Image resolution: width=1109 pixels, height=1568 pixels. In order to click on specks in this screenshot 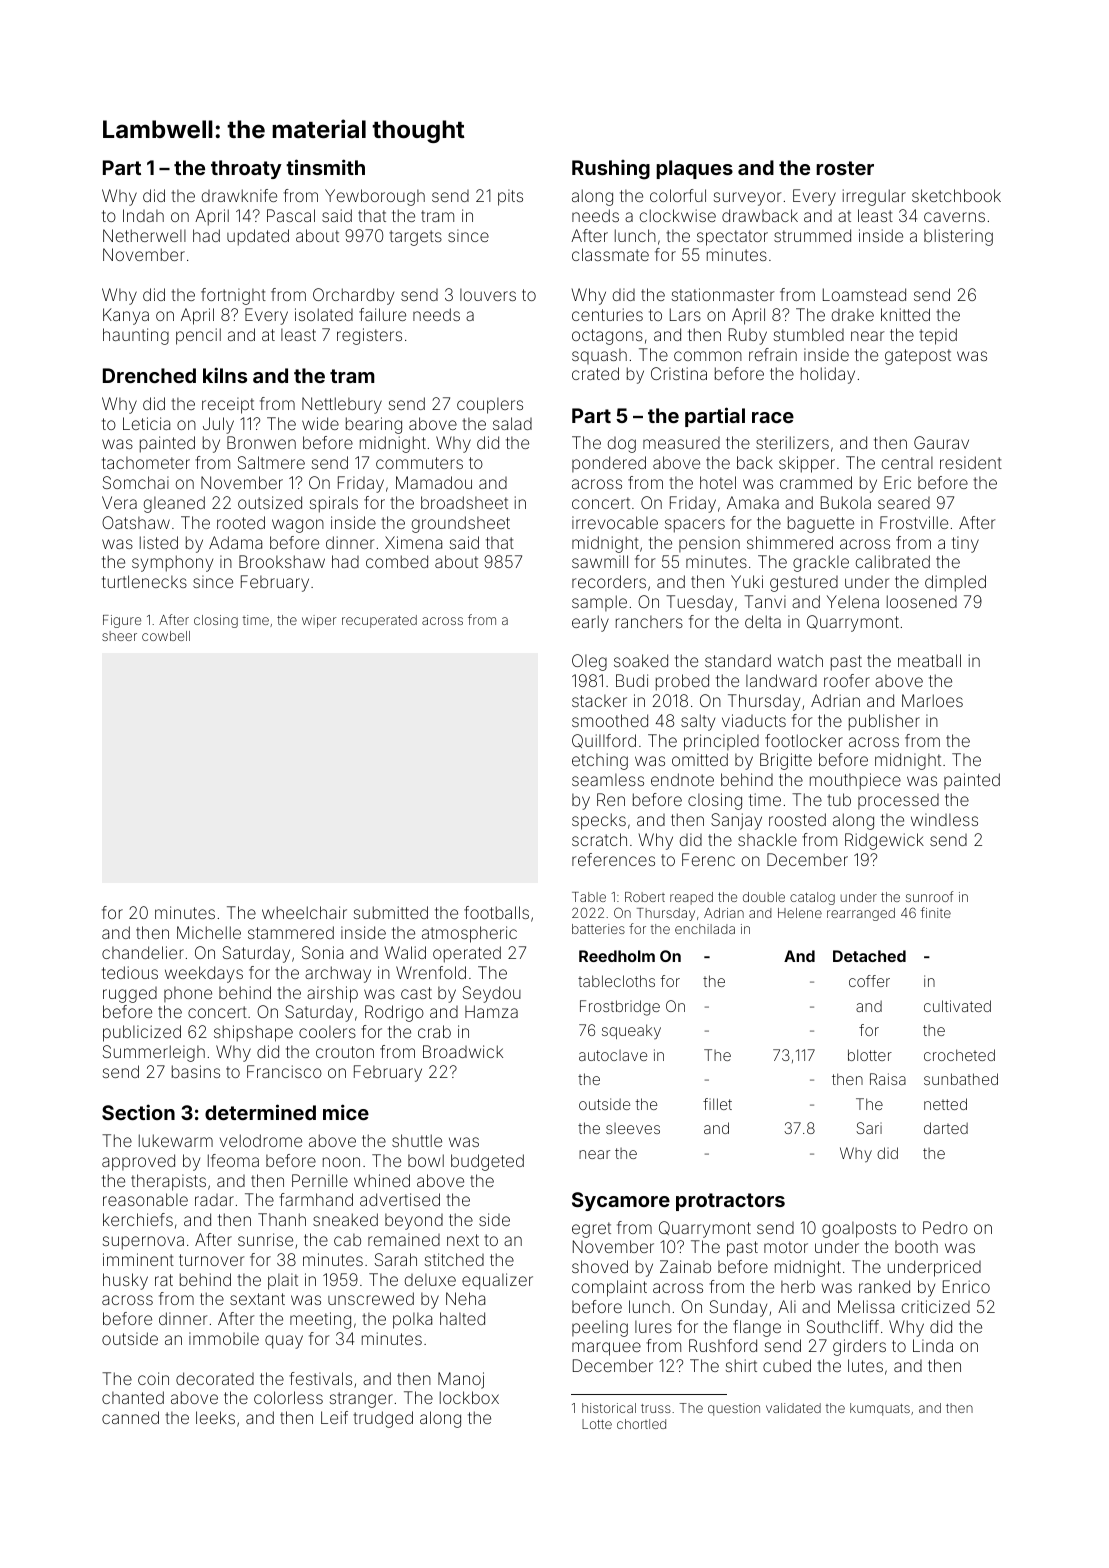, I will do `click(599, 821)`.
